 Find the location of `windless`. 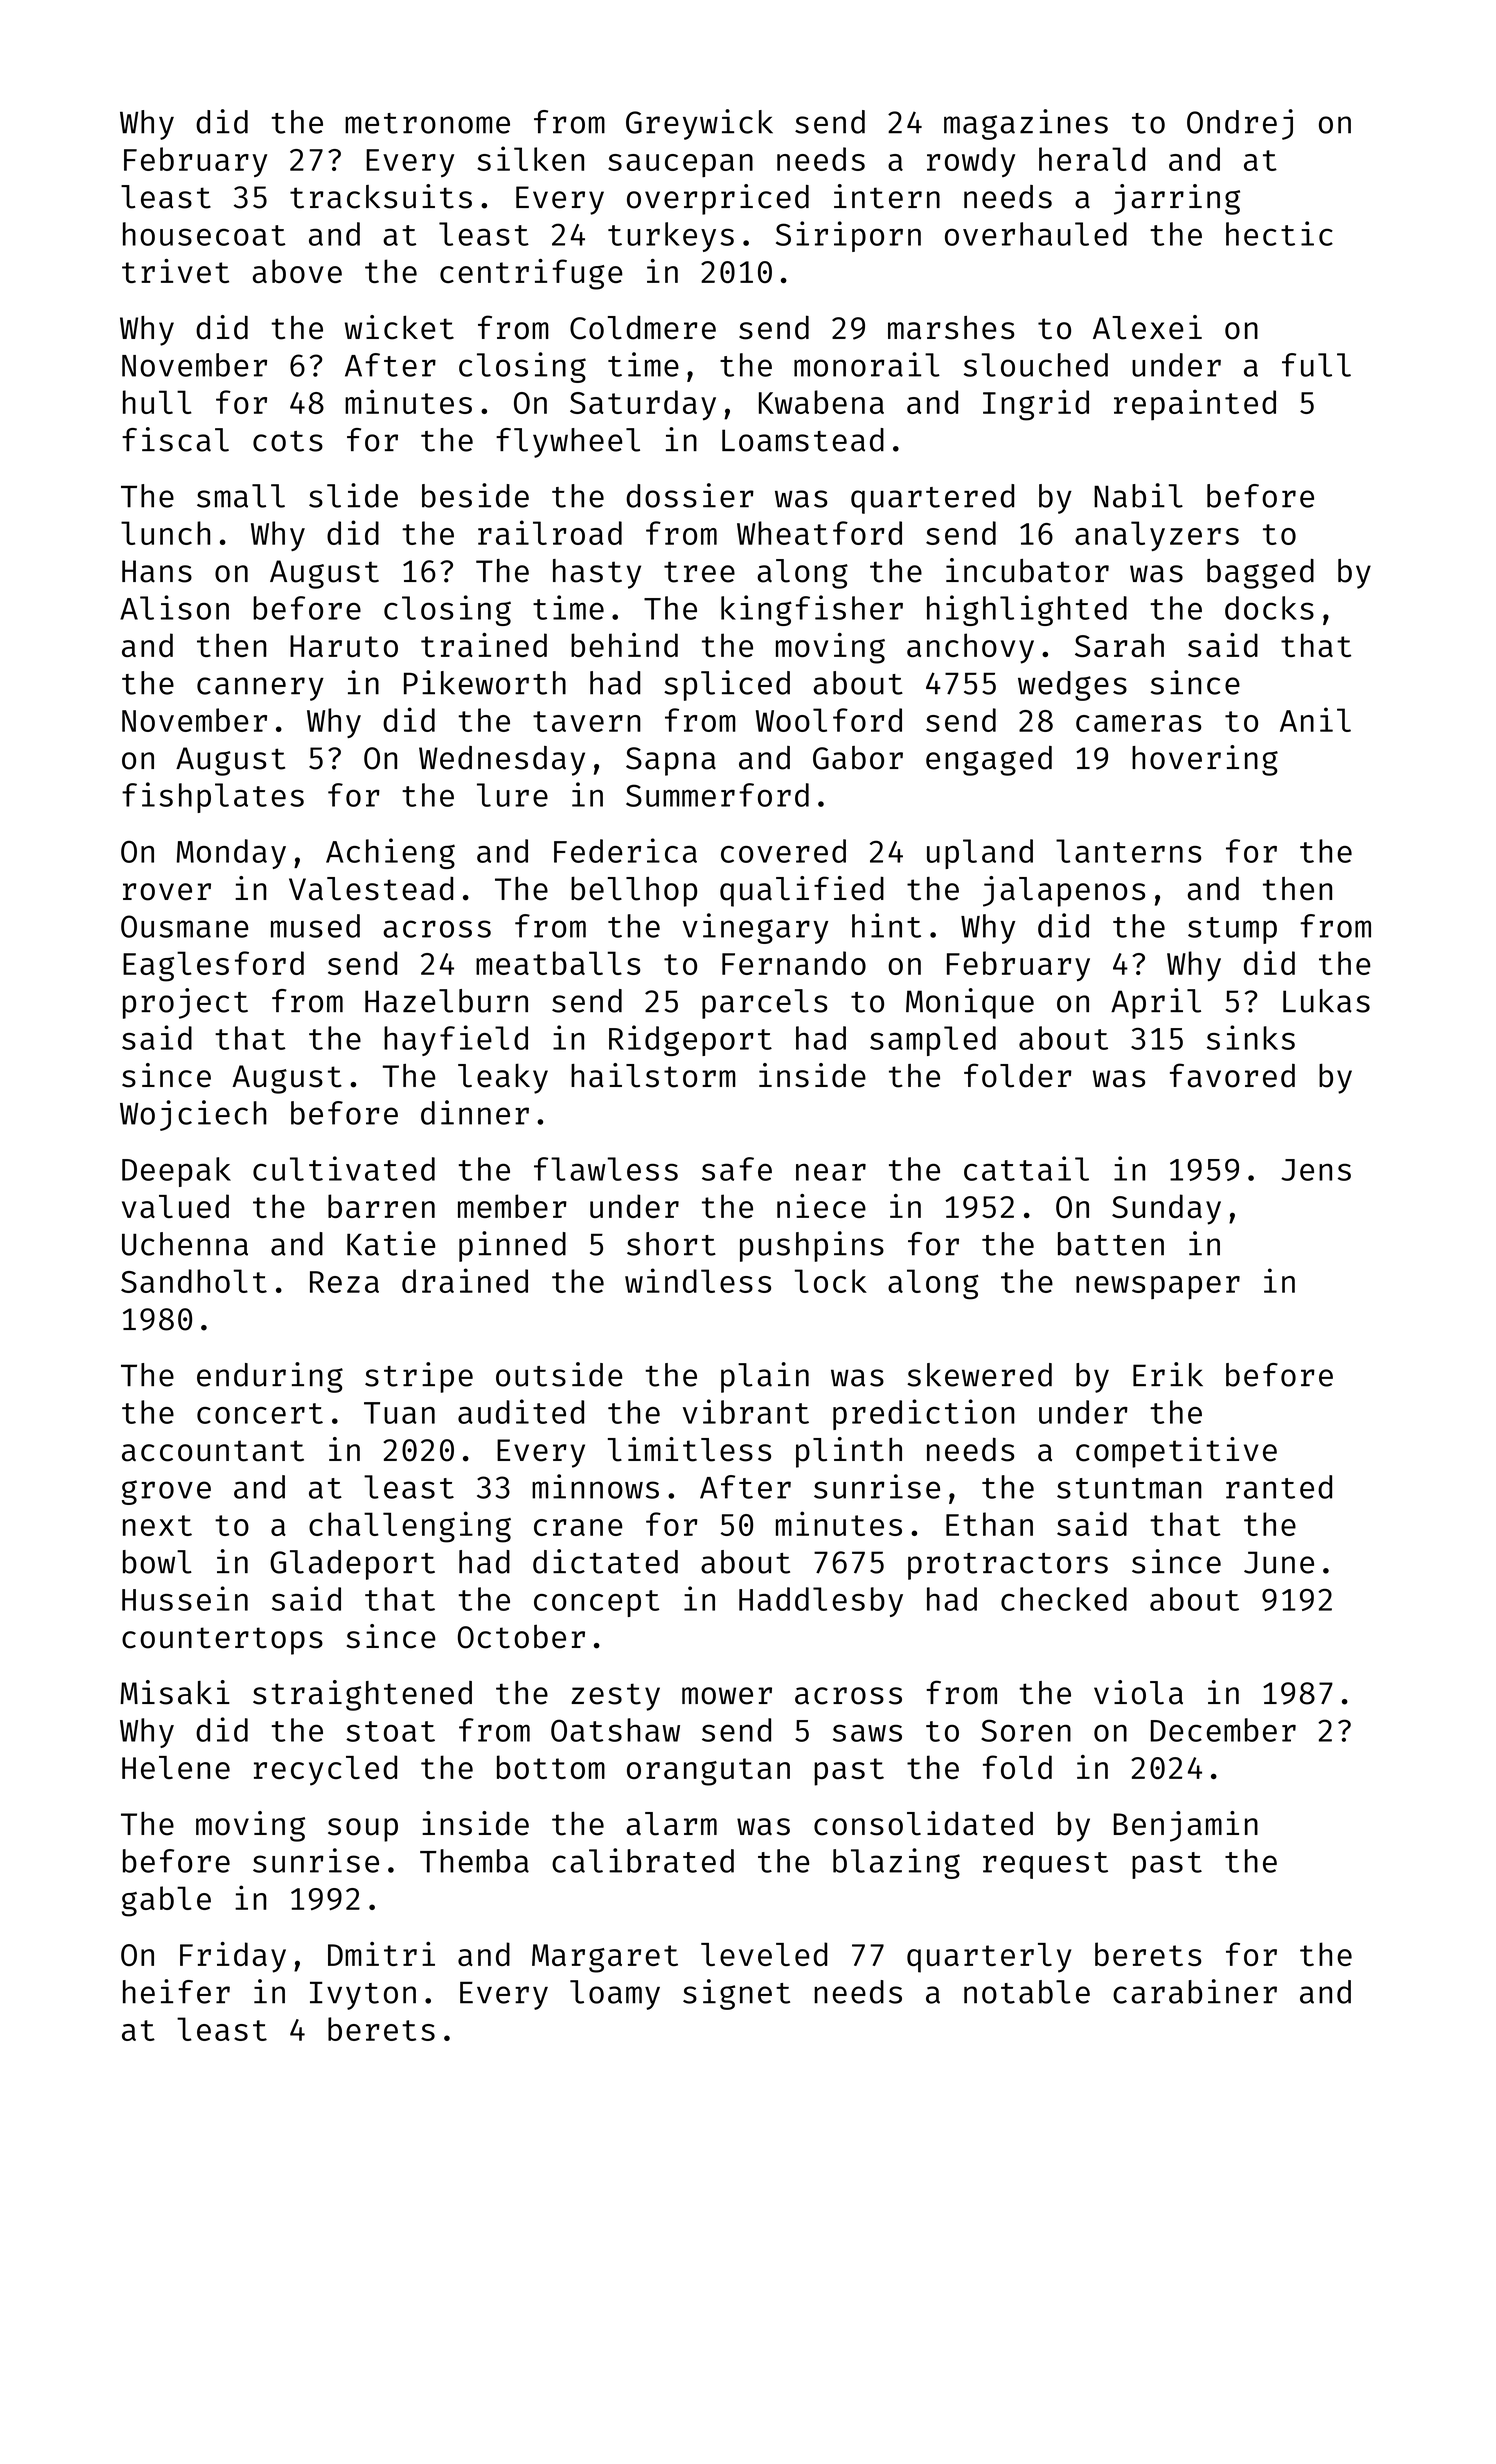

windless is located at coordinates (698, 1280).
